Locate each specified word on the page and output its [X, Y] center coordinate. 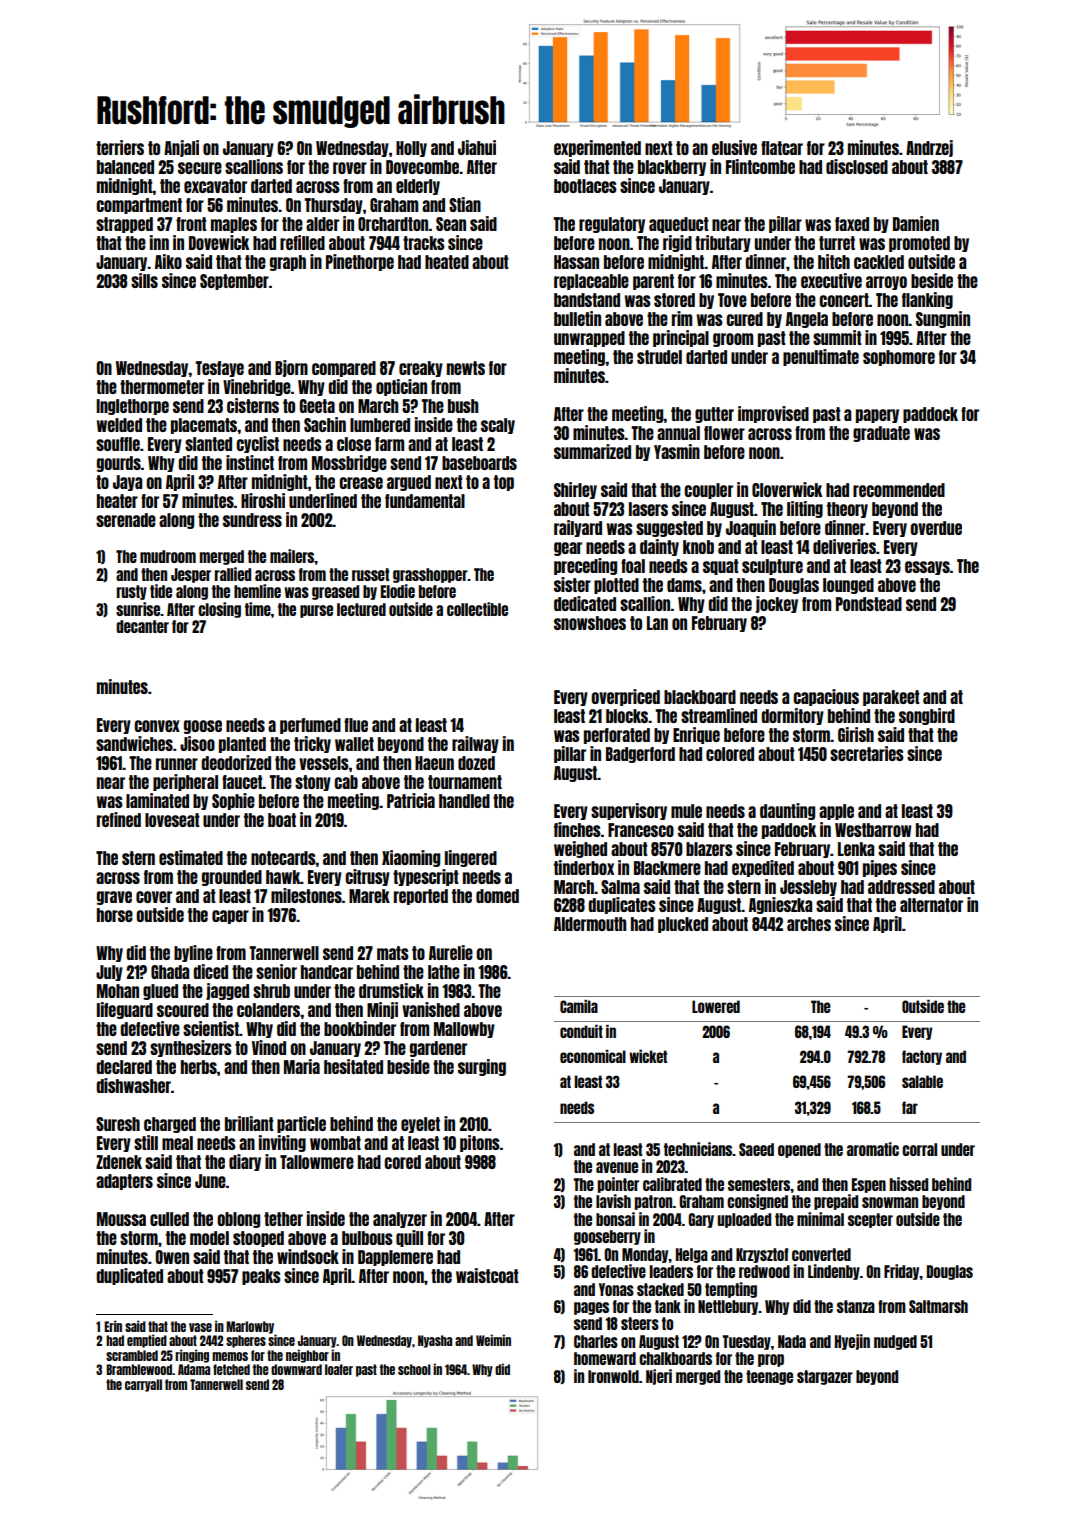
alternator [931, 905]
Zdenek [119, 1162]
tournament [465, 782]
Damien [916, 223]
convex [157, 726]
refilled [302, 242]
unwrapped [589, 339]
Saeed [756, 1149]
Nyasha [435, 1341]
